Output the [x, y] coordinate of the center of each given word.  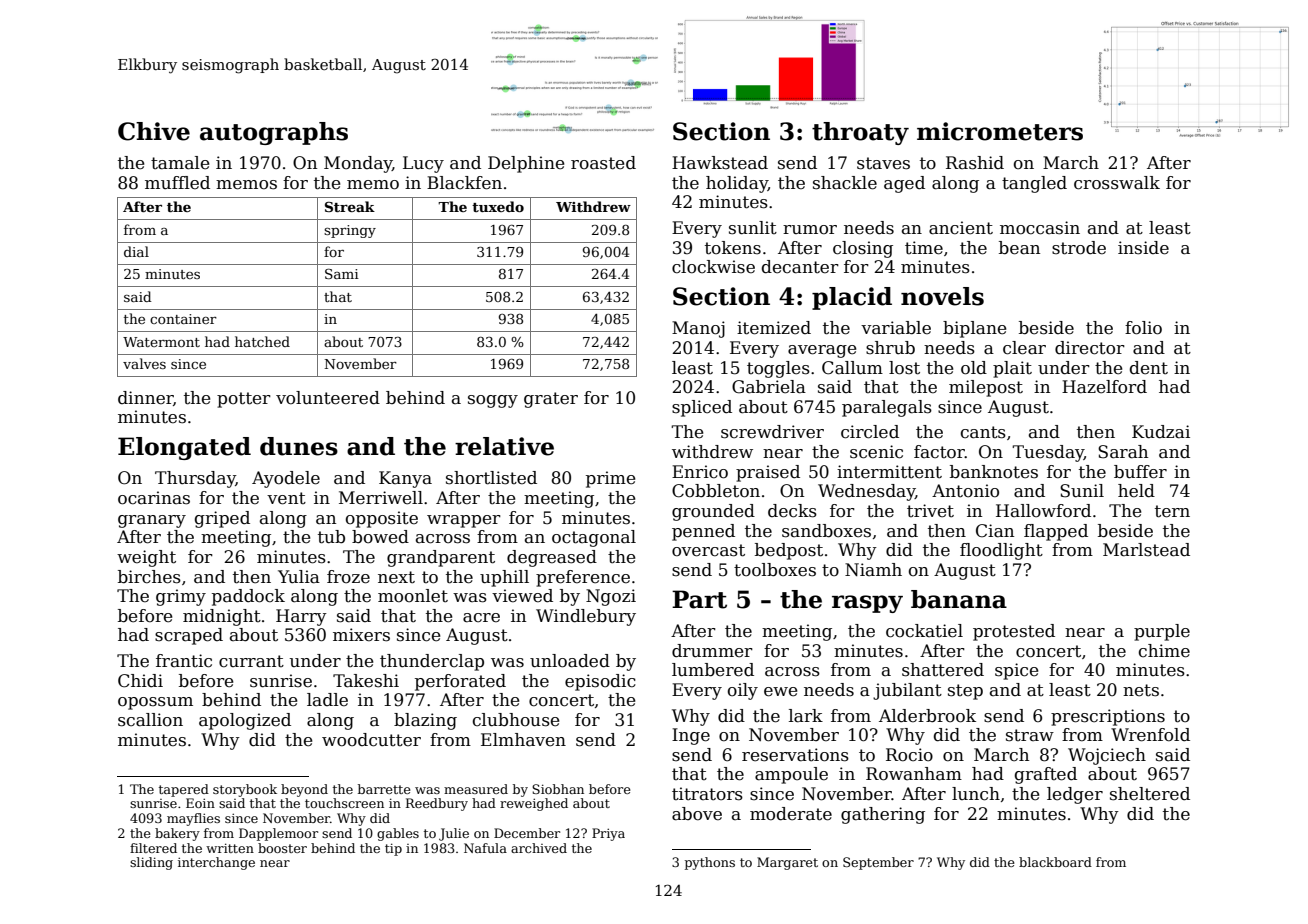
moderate [791, 814]
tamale [180, 163]
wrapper [464, 521]
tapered [184, 790]
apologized [245, 721]
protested [1014, 632]
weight [146, 558]
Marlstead [1146, 550]
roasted [603, 163]
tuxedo [498, 206]
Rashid [975, 163]
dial [136, 251]
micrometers [1000, 131]
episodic [600, 682]
